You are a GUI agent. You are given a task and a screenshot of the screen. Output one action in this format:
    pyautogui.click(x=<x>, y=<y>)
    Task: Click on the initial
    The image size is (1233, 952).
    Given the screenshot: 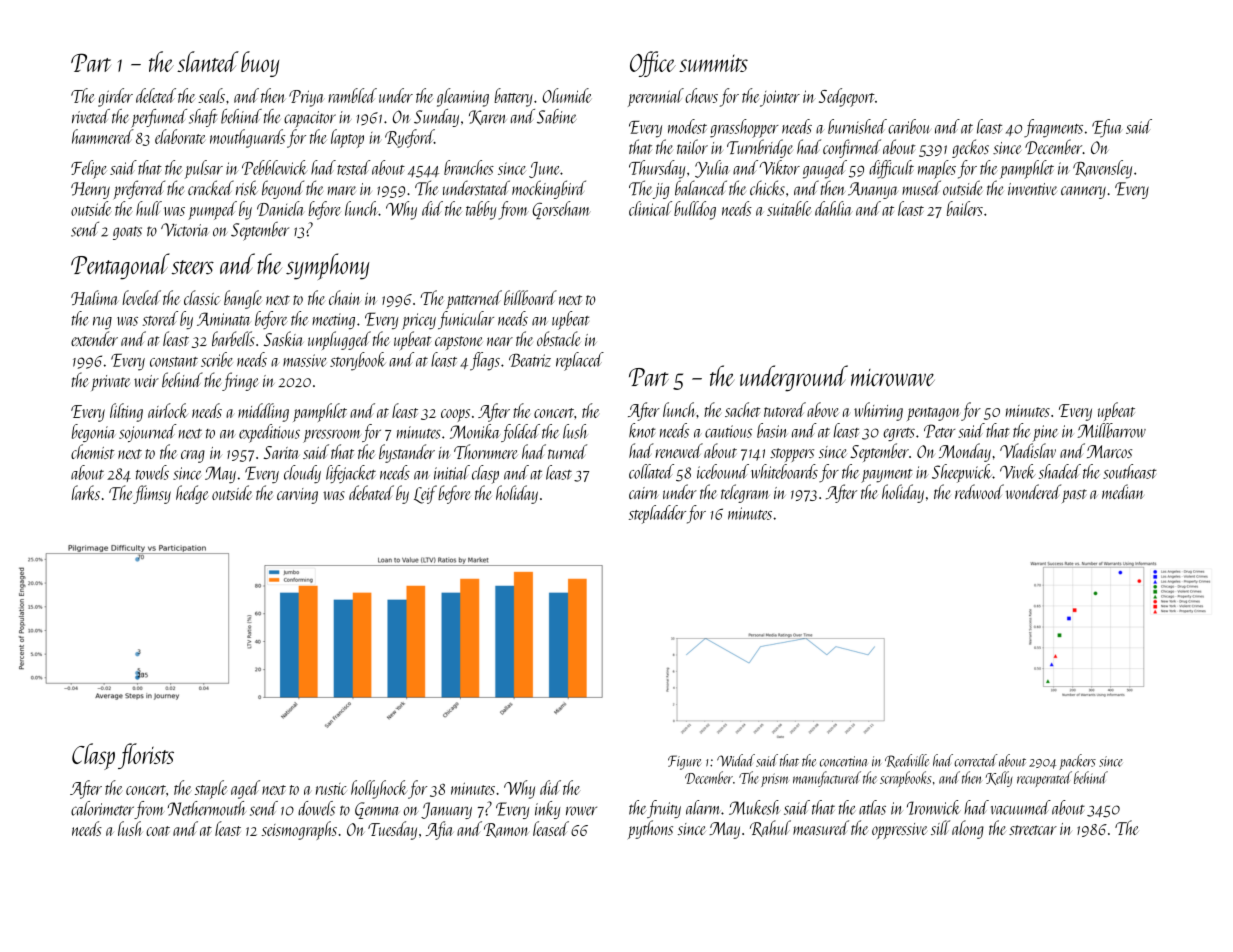 What is the action you would take?
    pyautogui.click(x=452, y=472)
